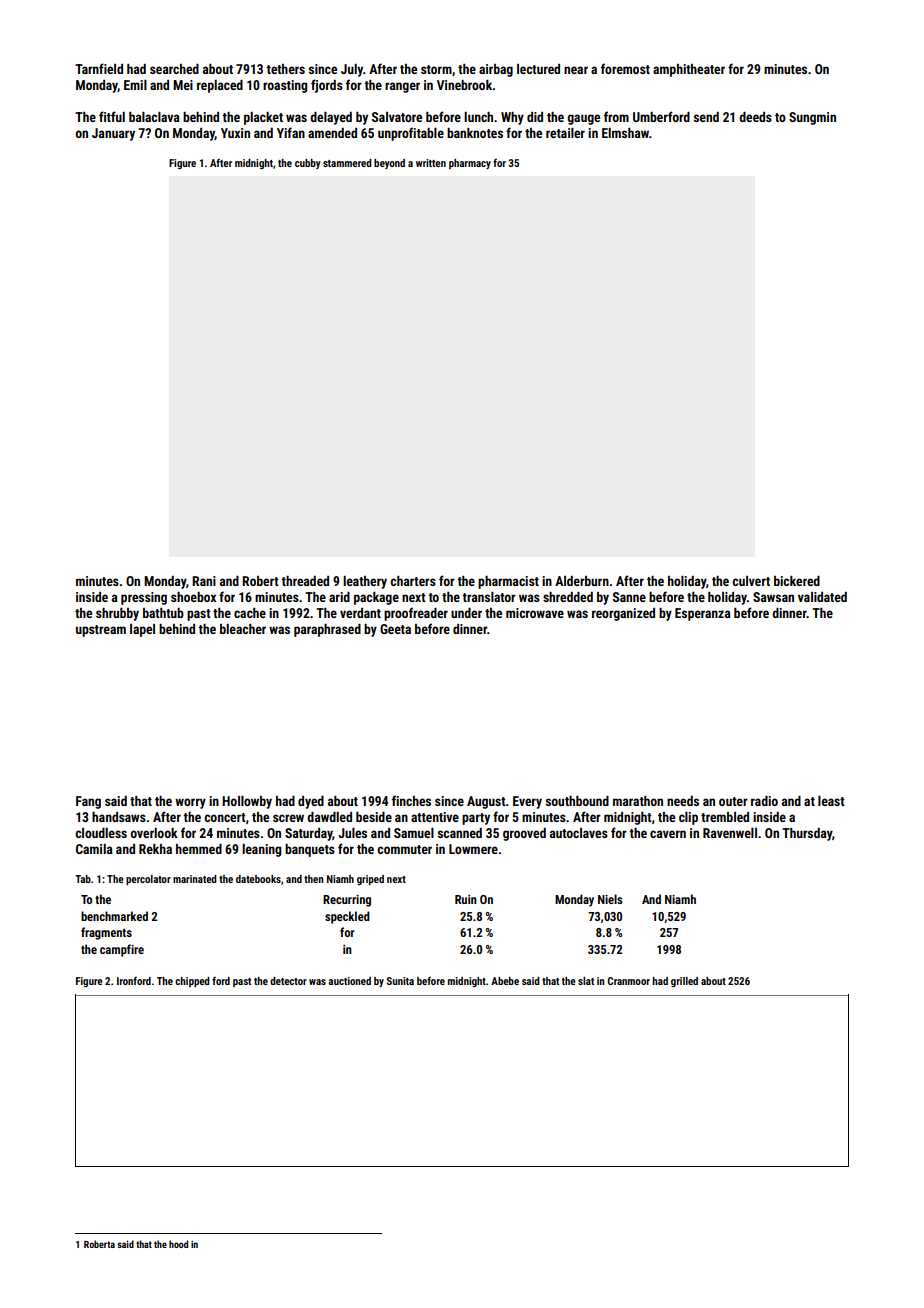  I want to click on hemmed, so click(199, 849).
